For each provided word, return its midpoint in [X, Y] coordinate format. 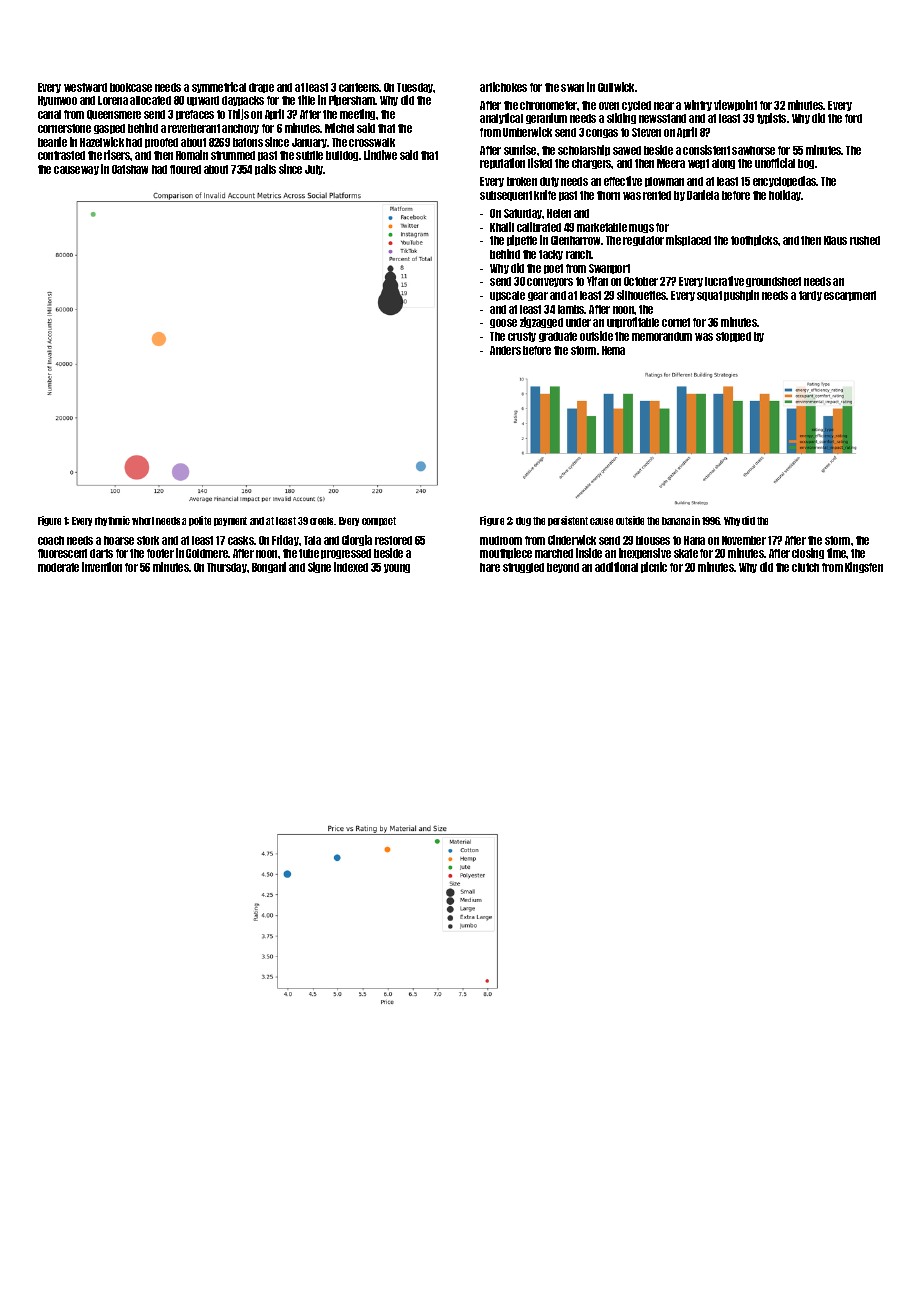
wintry [698, 105]
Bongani [269, 567]
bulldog [342, 156]
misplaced [688, 240]
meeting [357, 114]
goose [503, 323]
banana [676, 521]
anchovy [240, 129]
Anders [505, 350]
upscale [507, 296]
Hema [613, 350]
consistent [706, 150]
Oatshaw [130, 169]
